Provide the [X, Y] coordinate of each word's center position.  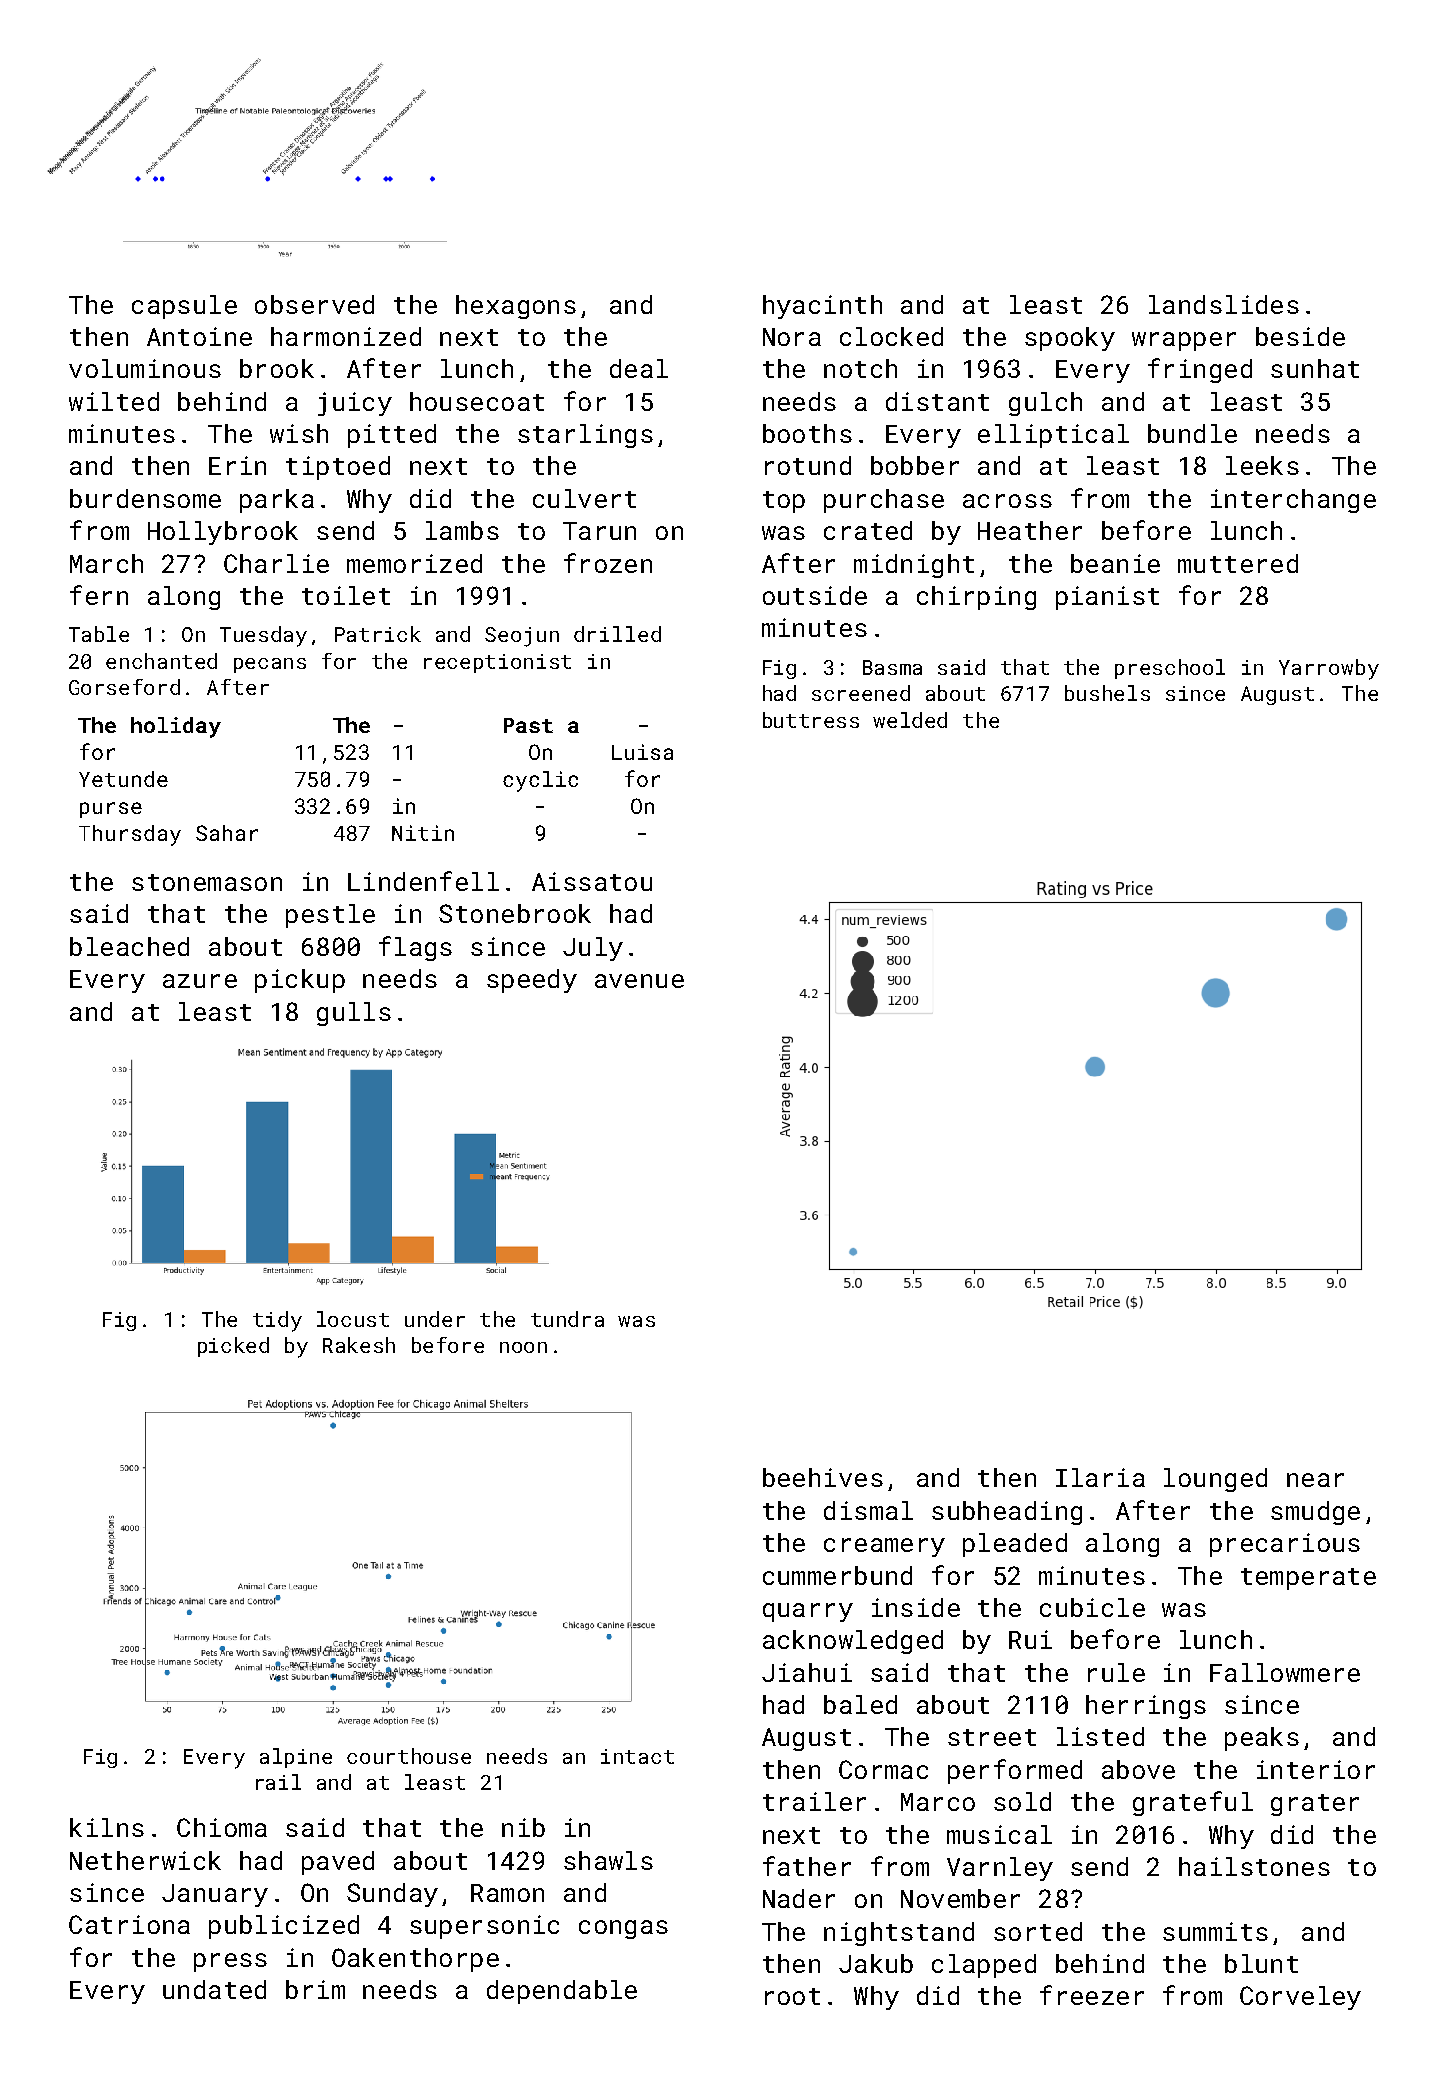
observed [314, 304]
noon [523, 1347]
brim [315, 1989]
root [792, 1996]
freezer [1092, 1995]
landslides [1224, 304]
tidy [277, 1321]
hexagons [516, 307]
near [1315, 1480]
